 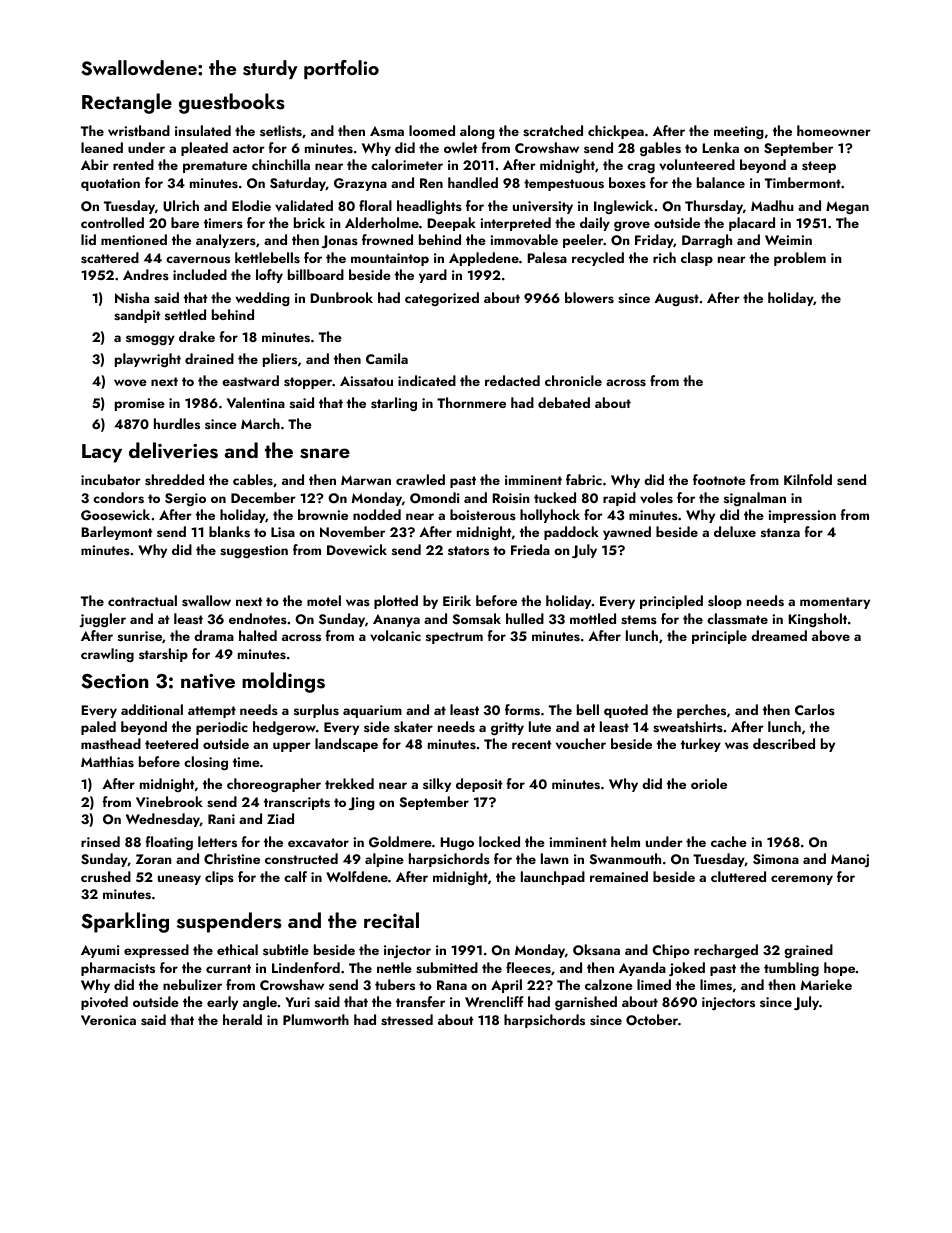 I want to click on scratched, so click(x=553, y=131).
